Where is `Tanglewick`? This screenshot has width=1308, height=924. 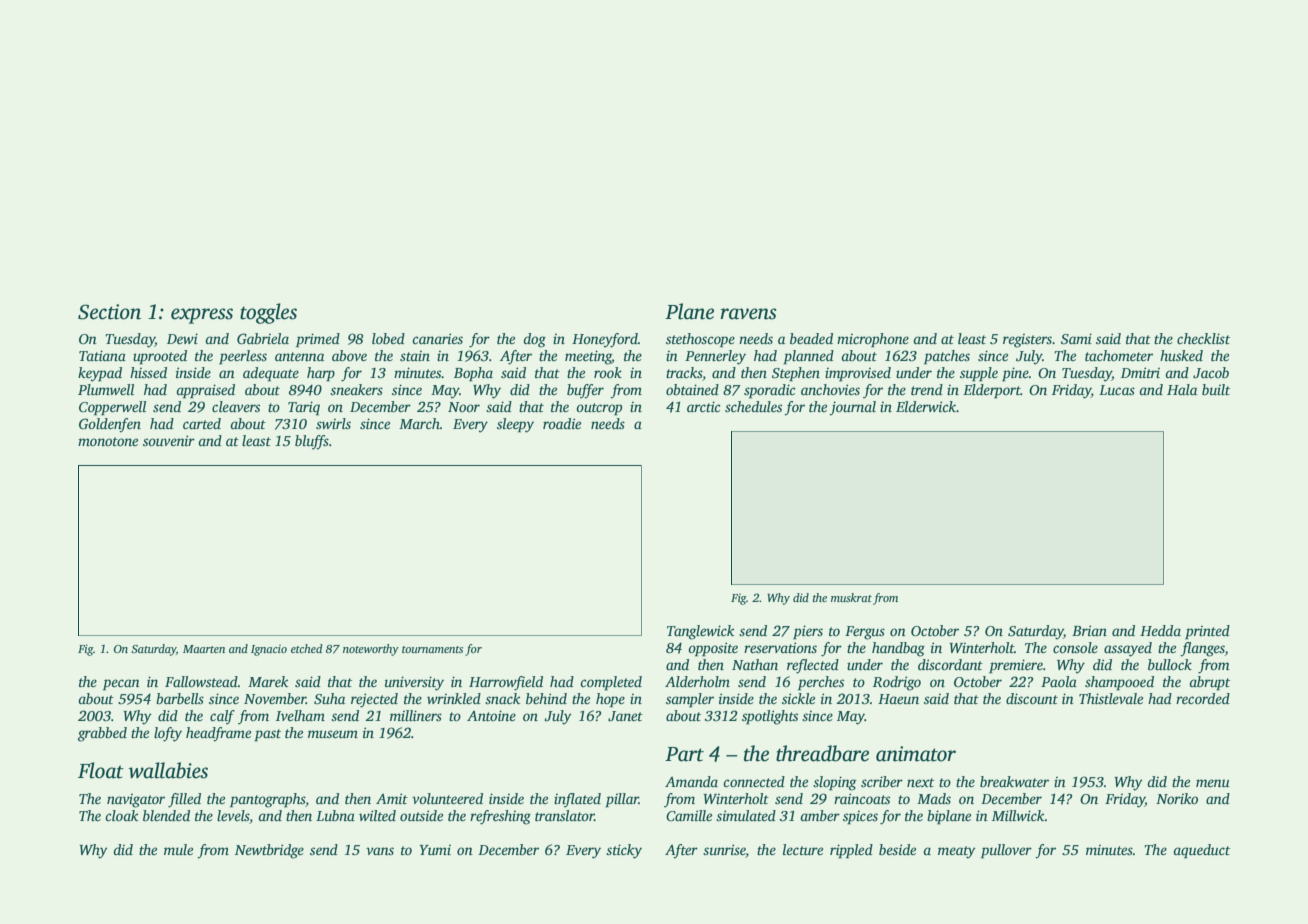 Tanglewick is located at coordinates (700, 632).
